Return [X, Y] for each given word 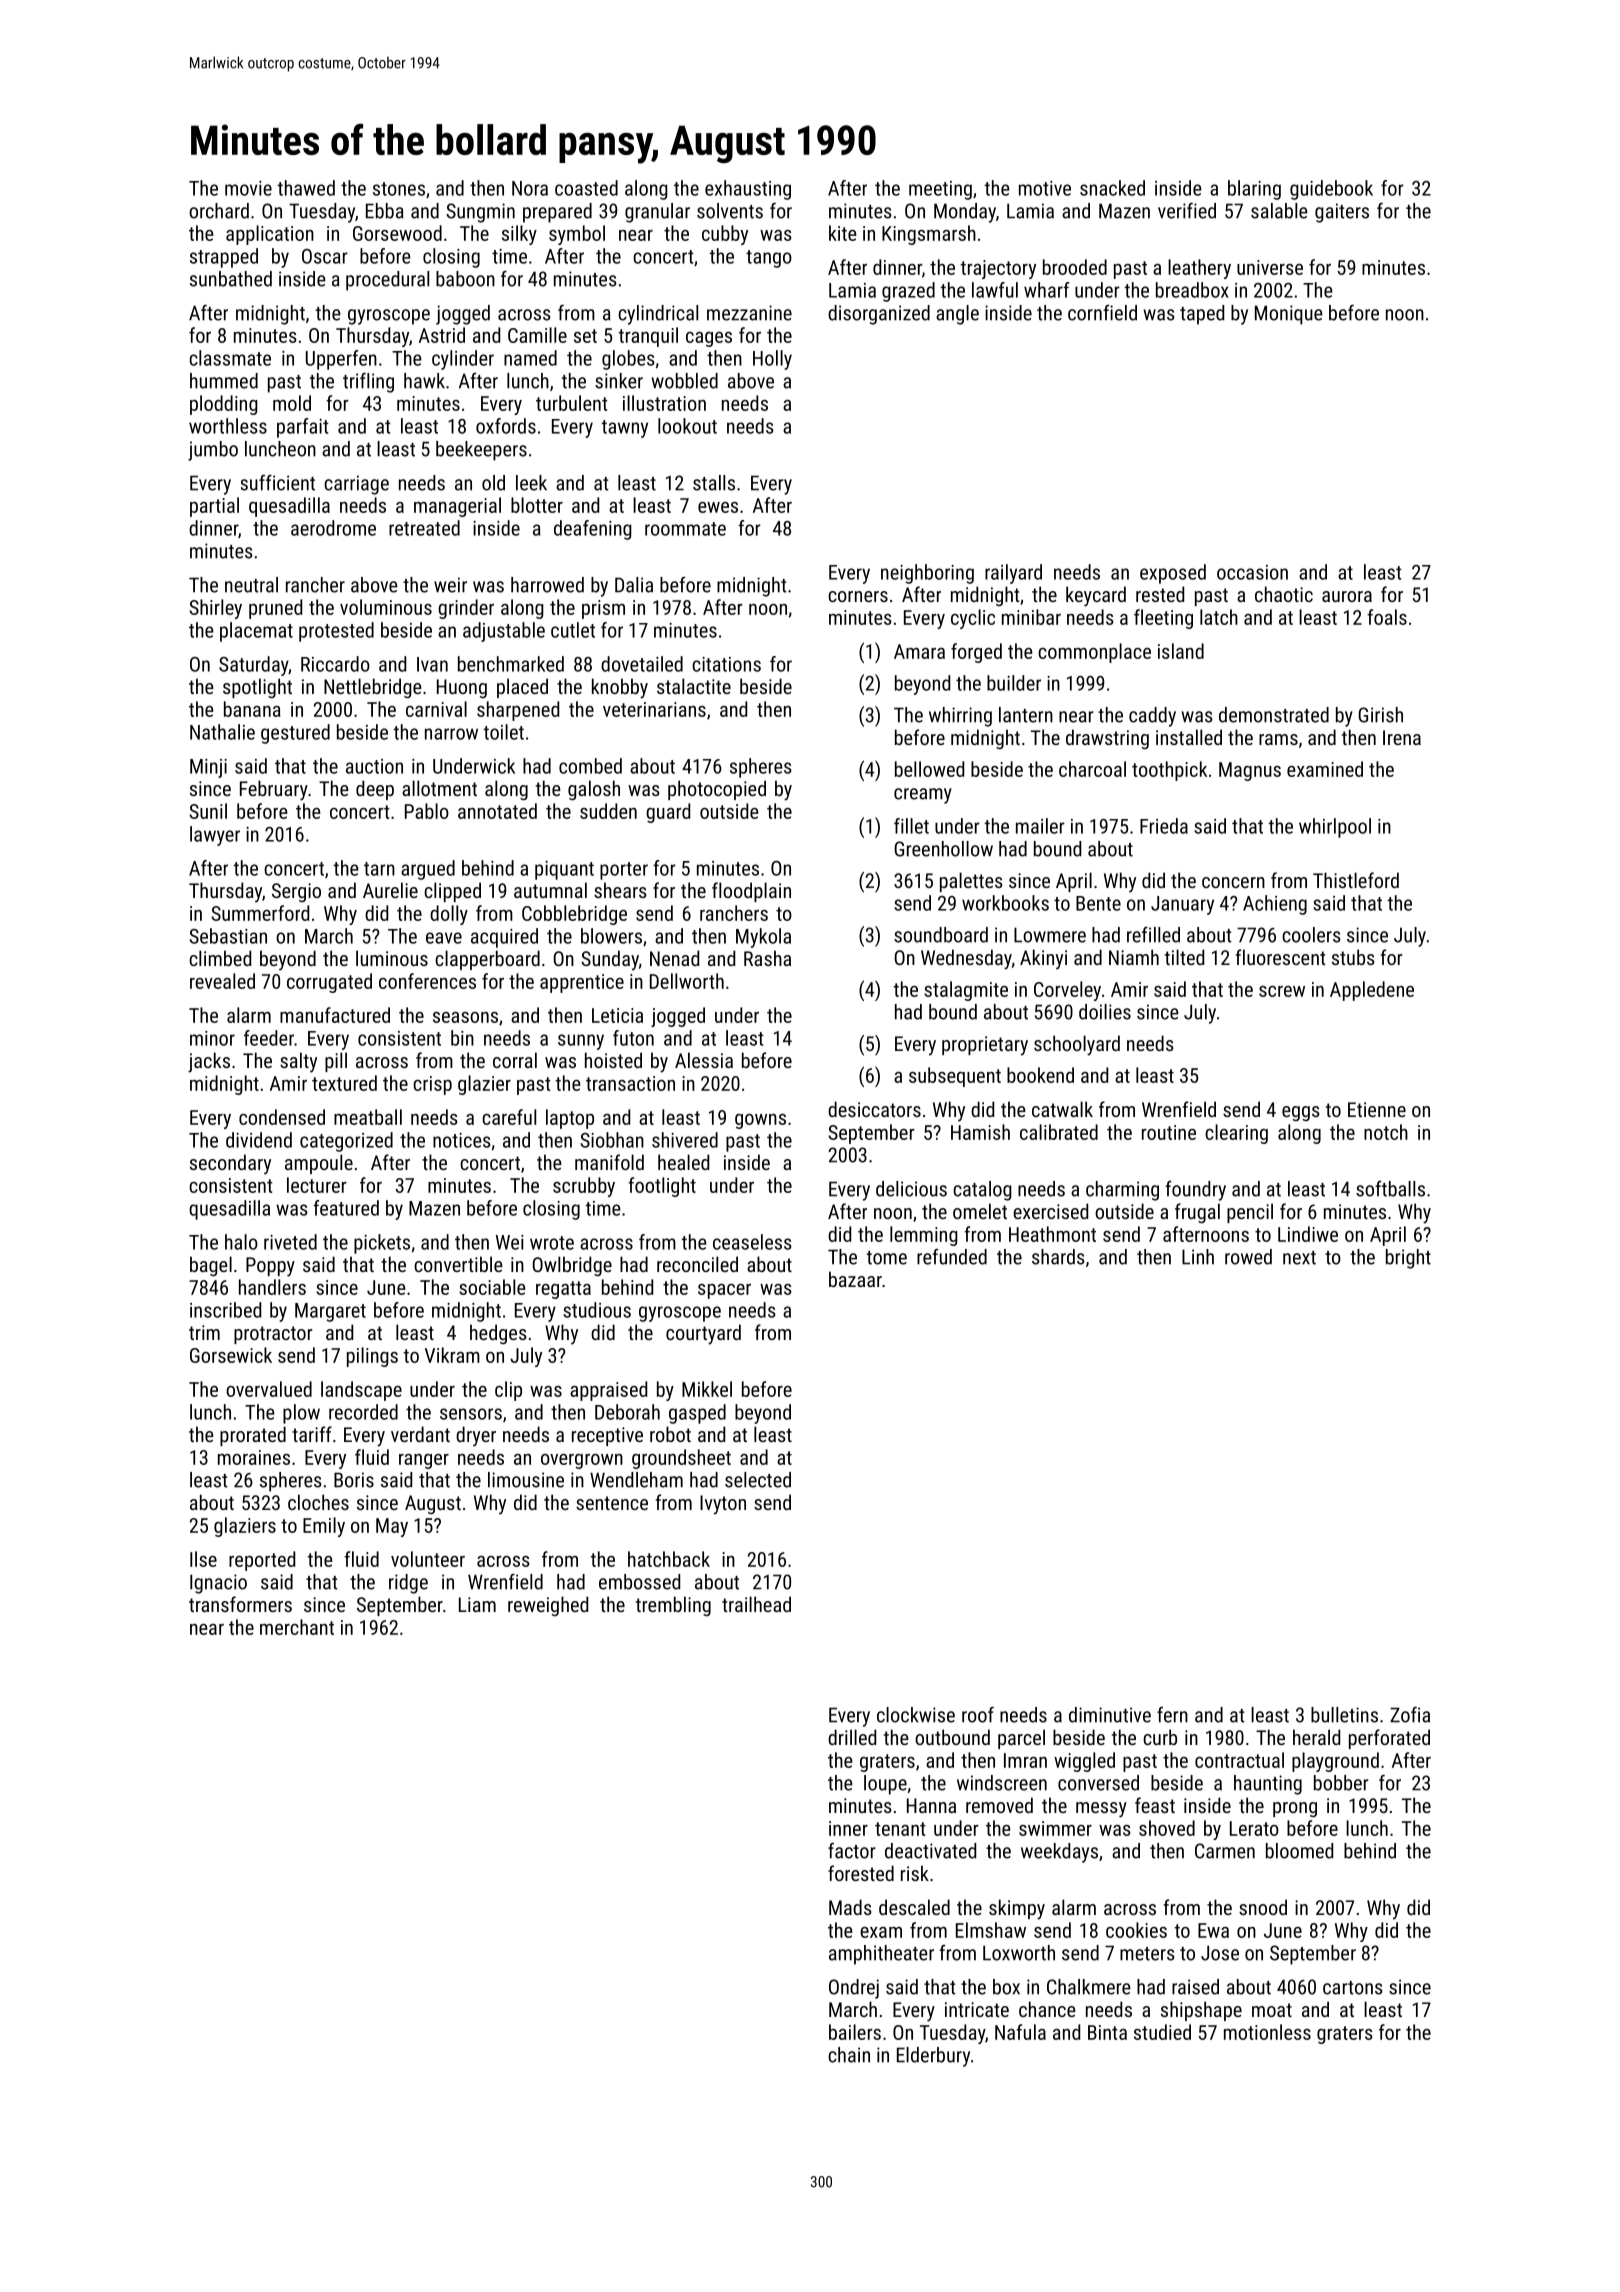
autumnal [550, 890]
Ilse [203, 1559]
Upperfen [341, 360]
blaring [1254, 190]
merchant [297, 1627]
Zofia [1410, 1714]
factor [852, 1851]
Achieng [1275, 905]
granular [657, 213]
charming [1122, 1191]
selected [758, 1480]
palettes [971, 882]
